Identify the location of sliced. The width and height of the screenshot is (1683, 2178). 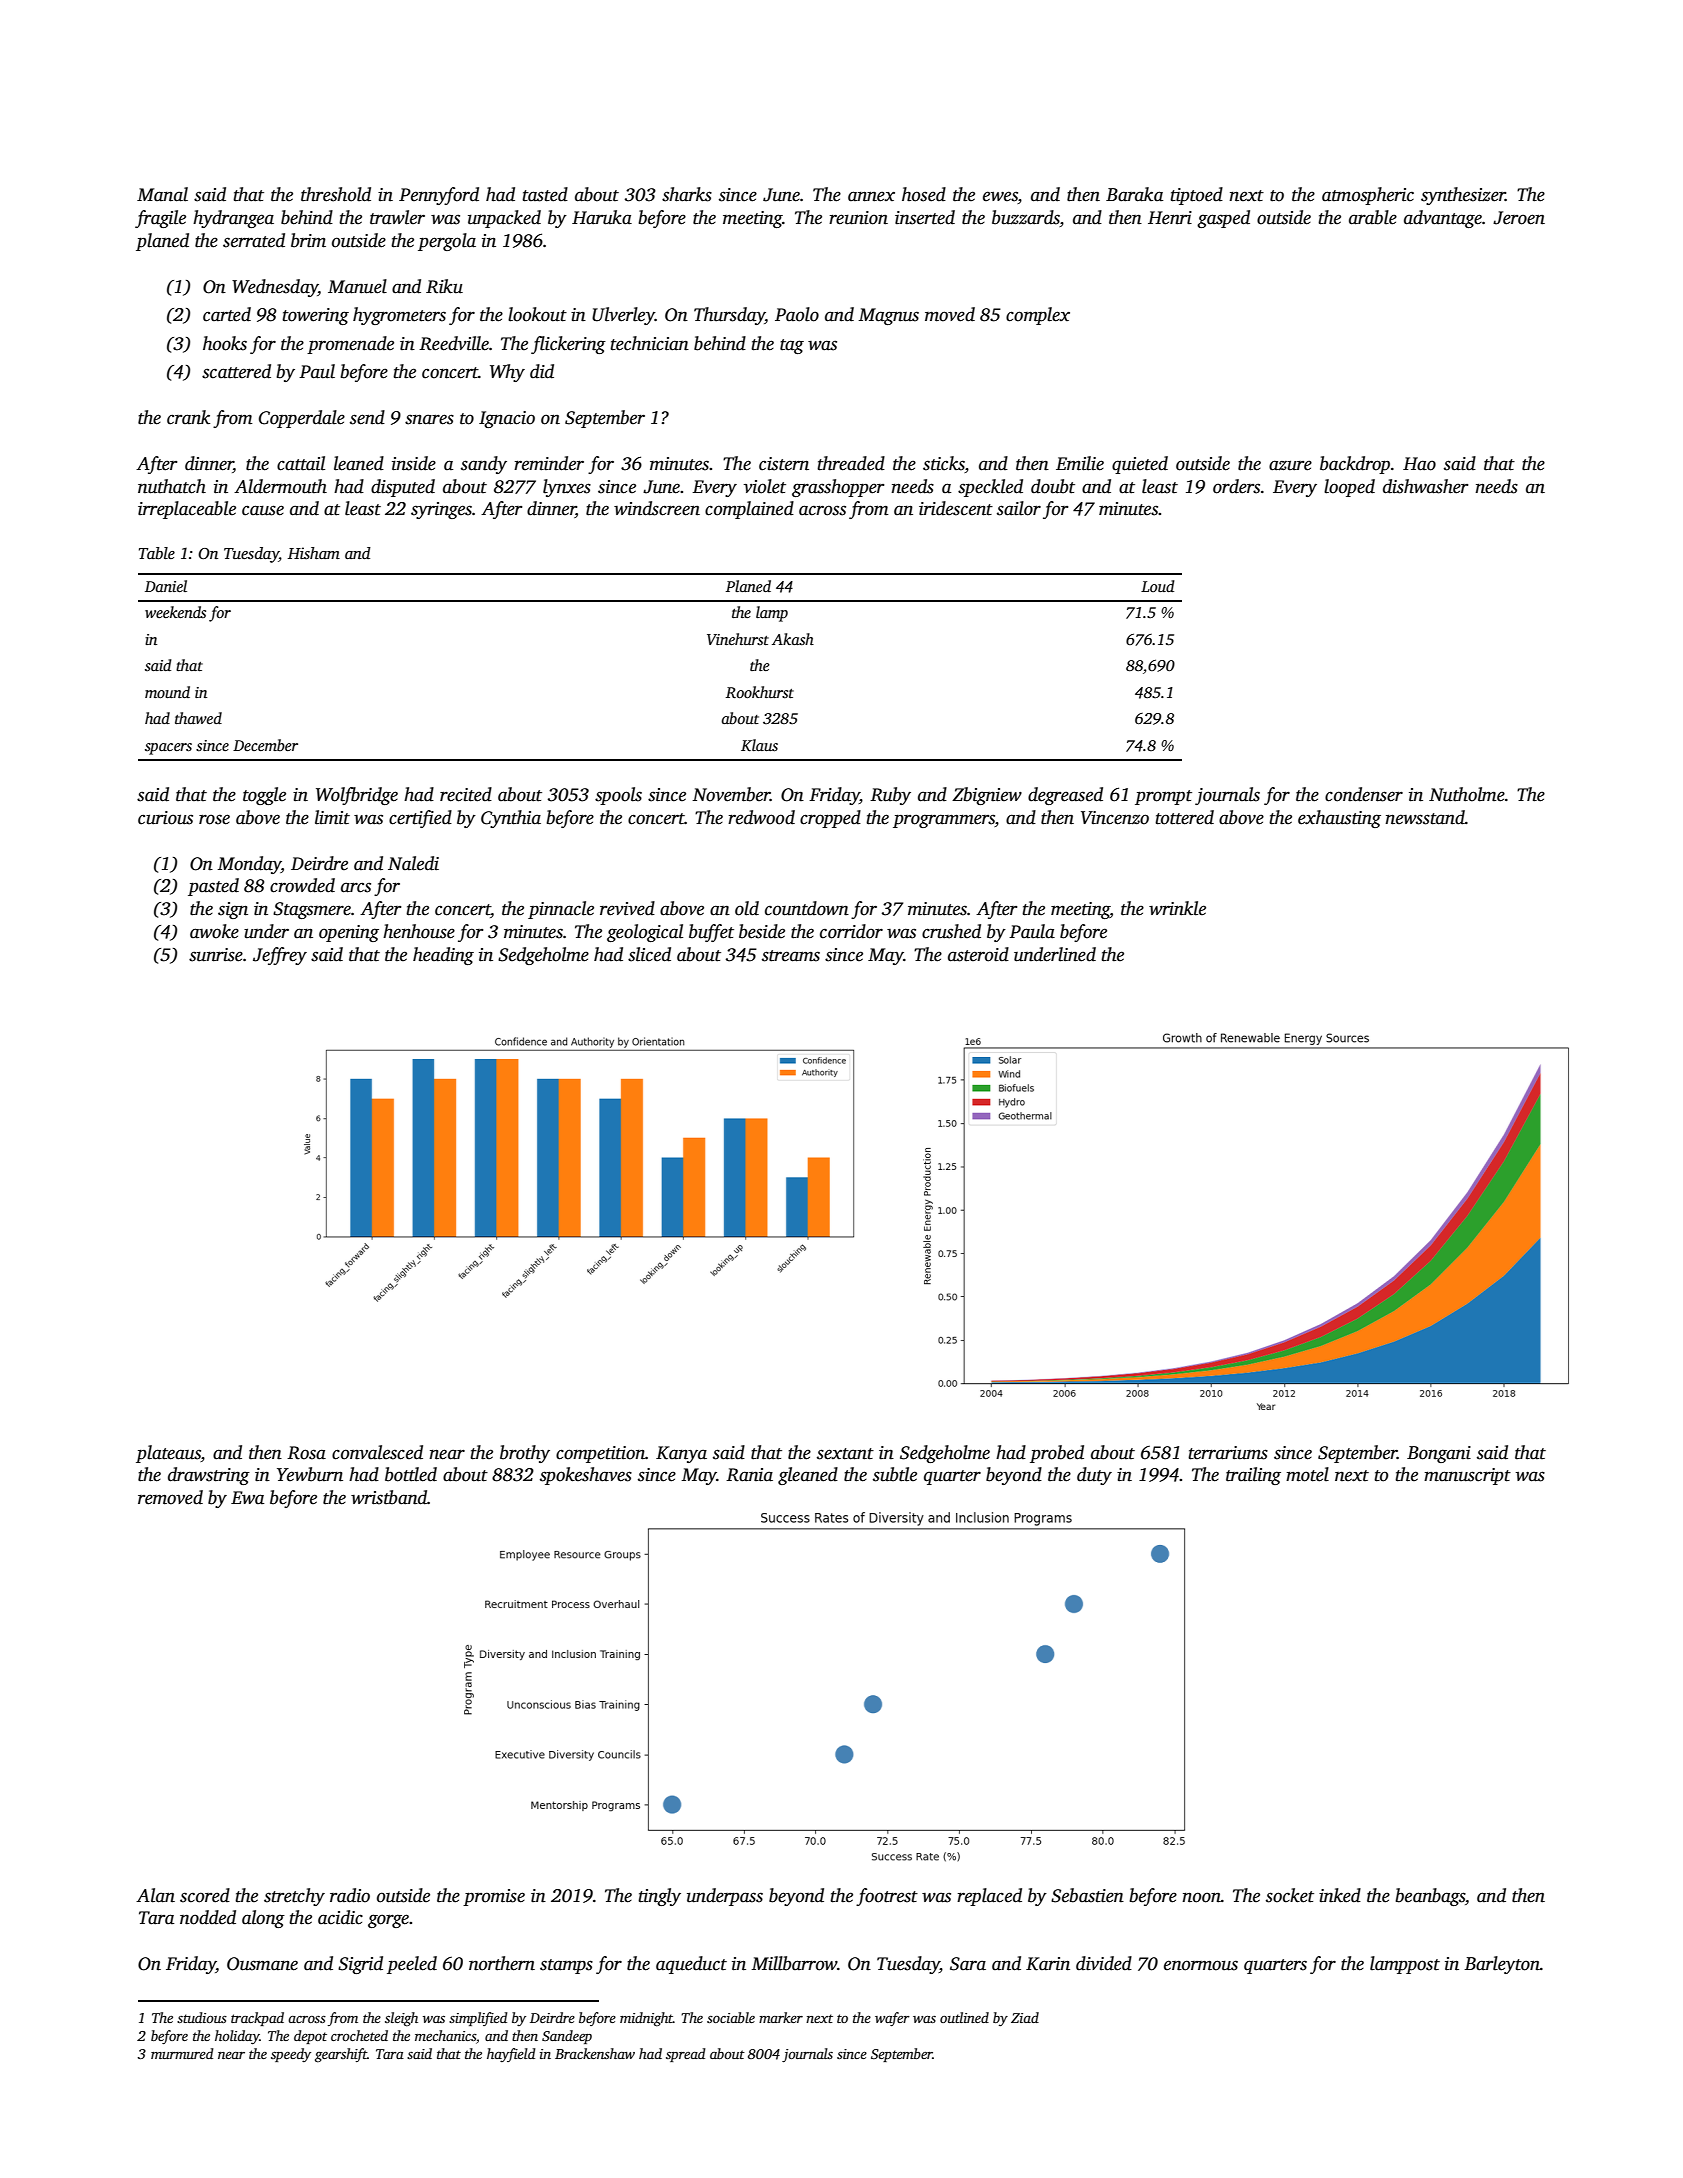
(649, 954).
